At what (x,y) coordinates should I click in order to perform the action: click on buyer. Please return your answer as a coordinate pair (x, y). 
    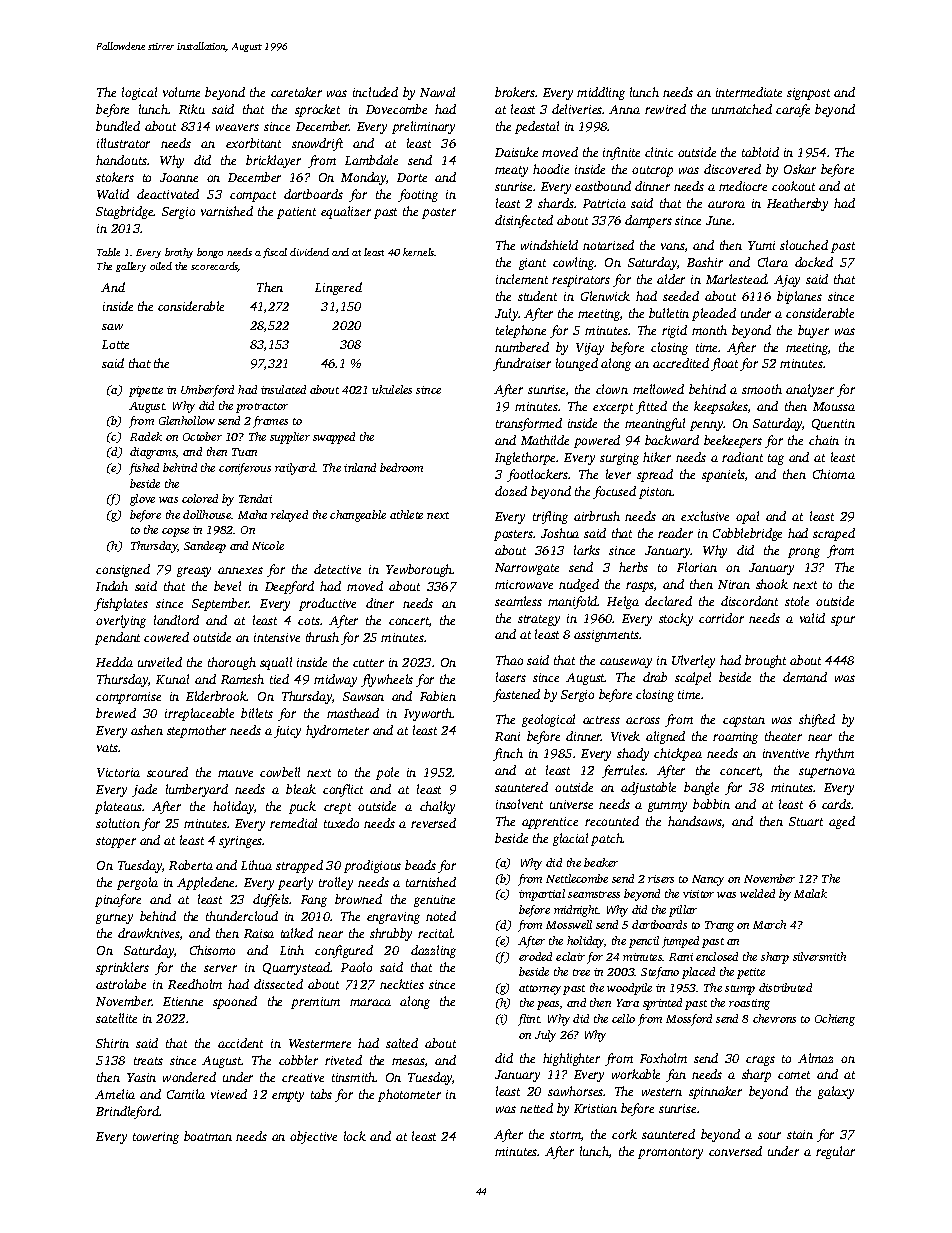
    Looking at the image, I should click on (813, 331).
